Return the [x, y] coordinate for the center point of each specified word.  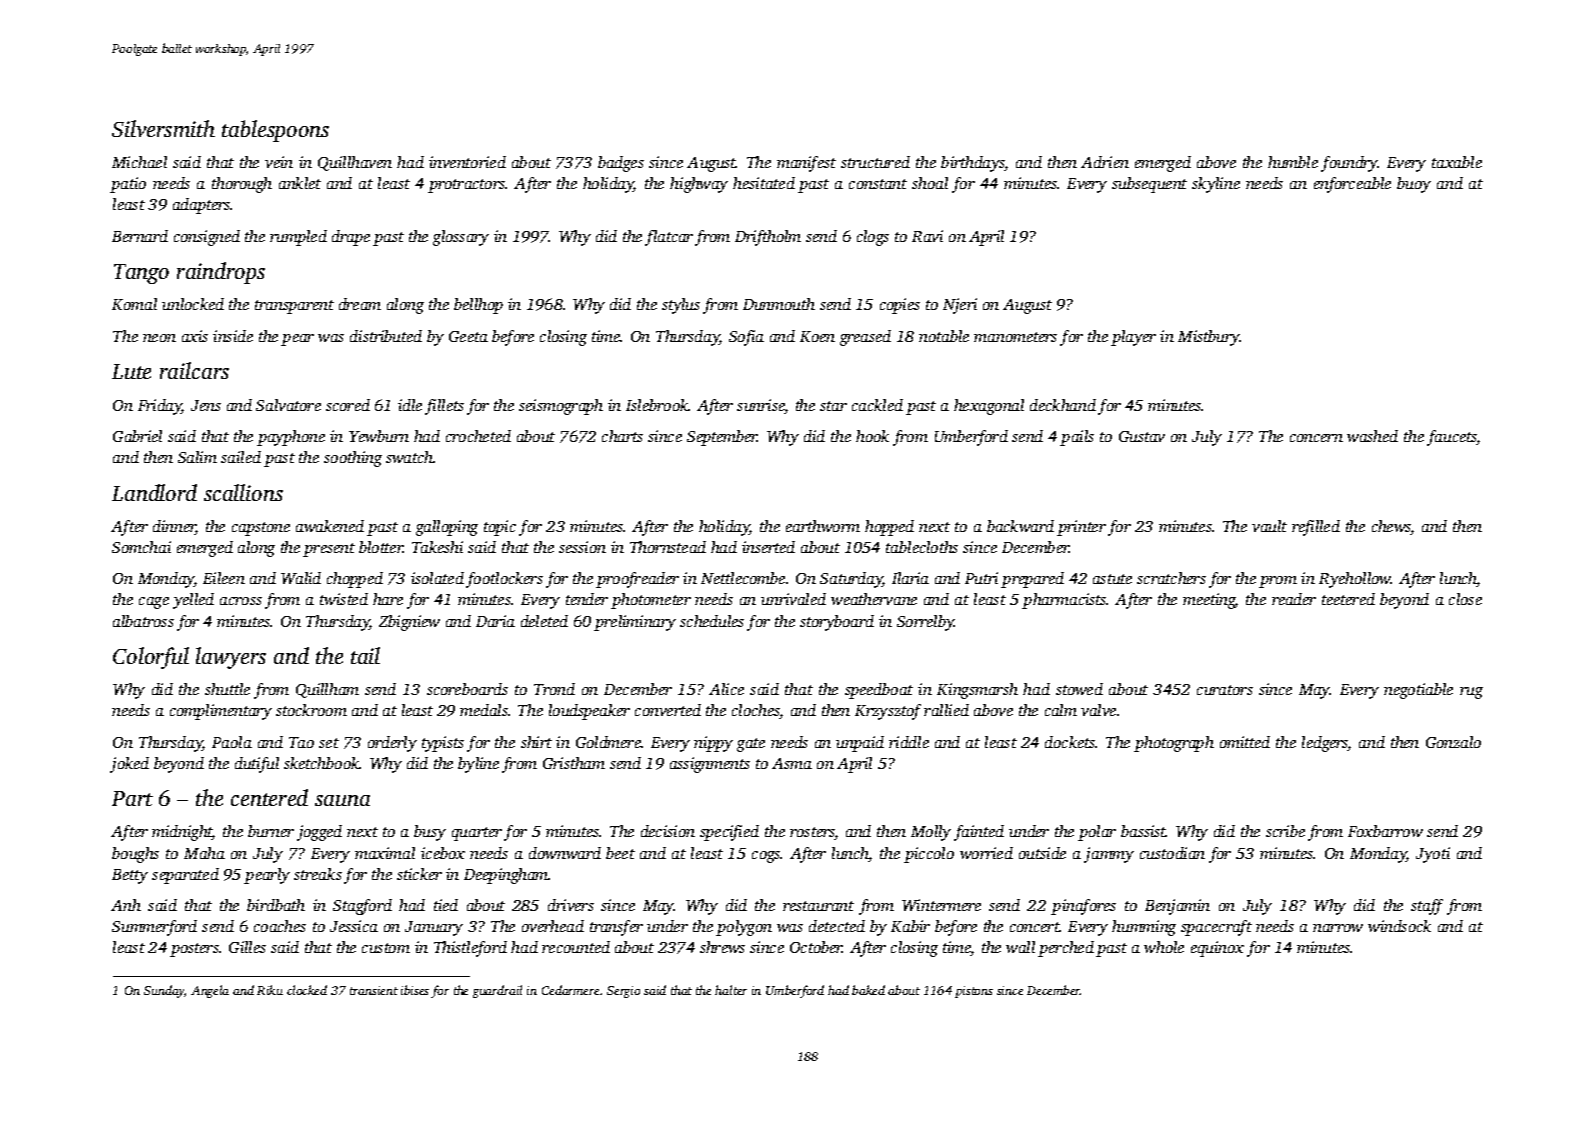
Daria [495, 621]
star [833, 406]
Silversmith [163, 128]
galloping [447, 528]
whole [1164, 947]
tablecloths [922, 547]
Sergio [623, 992]
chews [1391, 527]
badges [621, 164]
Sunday [164, 991]
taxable [1457, 162]
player [1133, 338]
